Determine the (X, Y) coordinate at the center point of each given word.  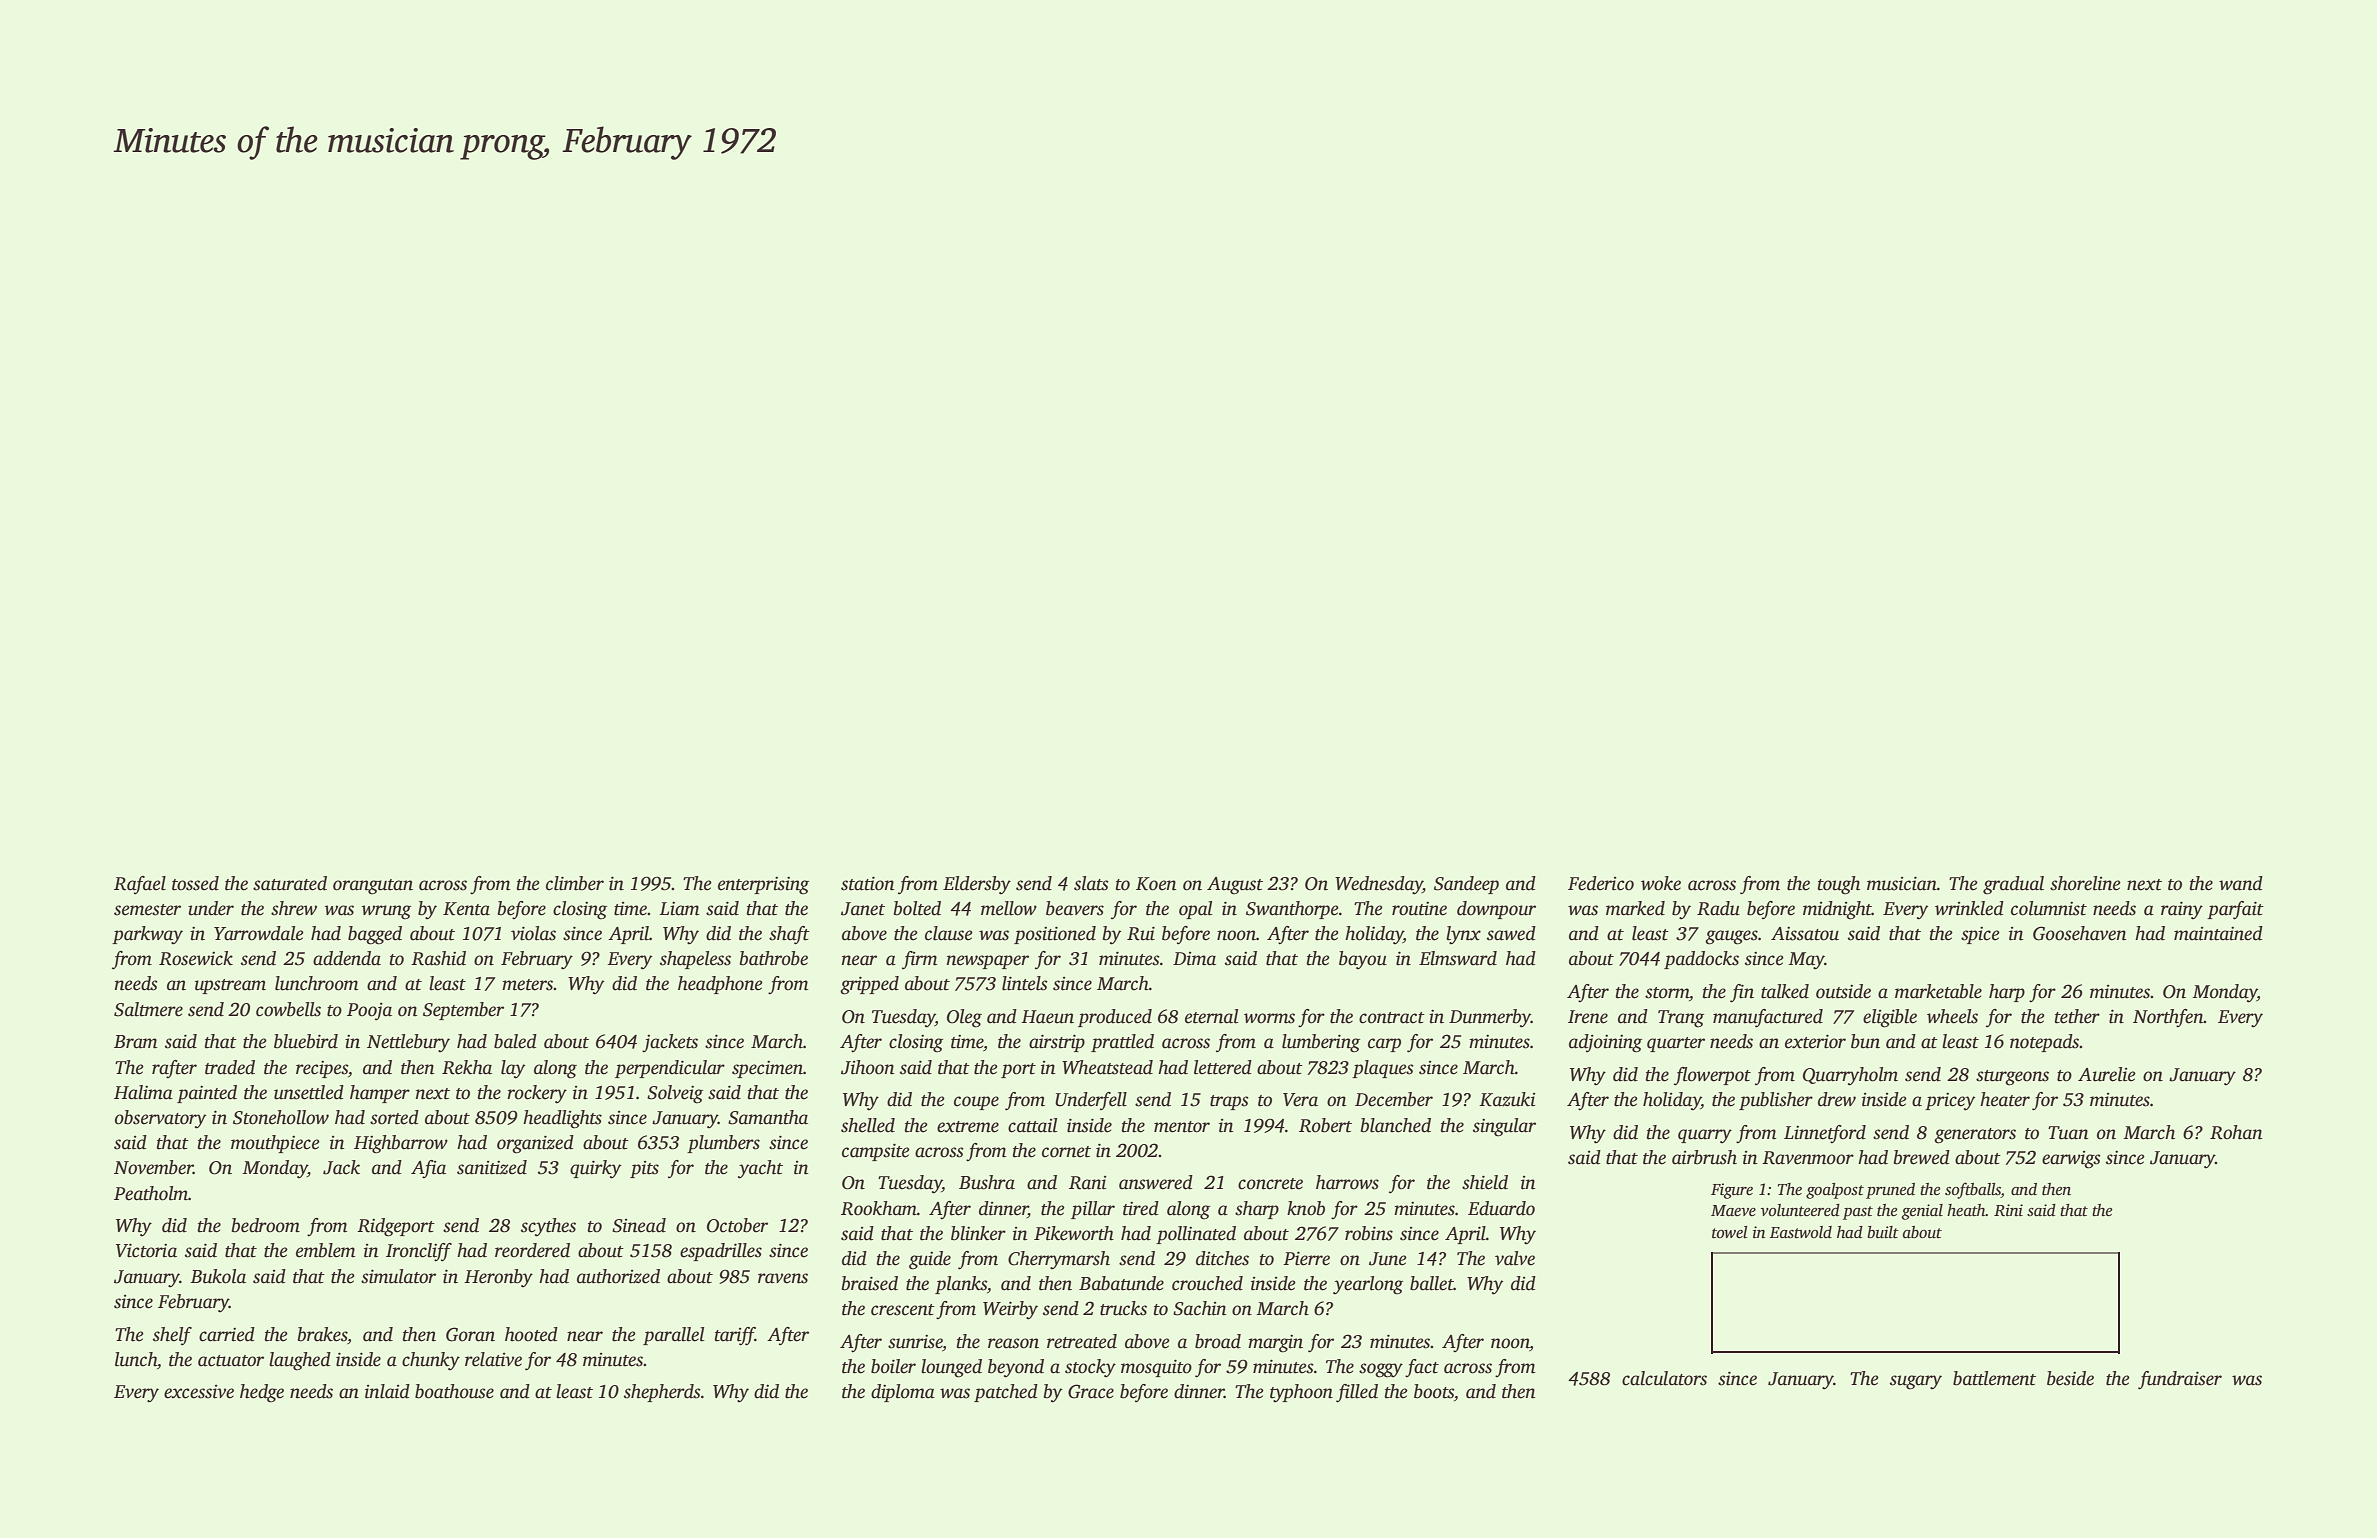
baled (515, 1041)
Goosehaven (2080, 933)
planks (961, 1285)
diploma (903, 1393)
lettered (1223, 1067)
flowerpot (1712, 1076)
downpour (1496, 910)
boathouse (454, 1391)
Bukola (218, 1276)
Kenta (466, 909)
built (1883, 1232)
